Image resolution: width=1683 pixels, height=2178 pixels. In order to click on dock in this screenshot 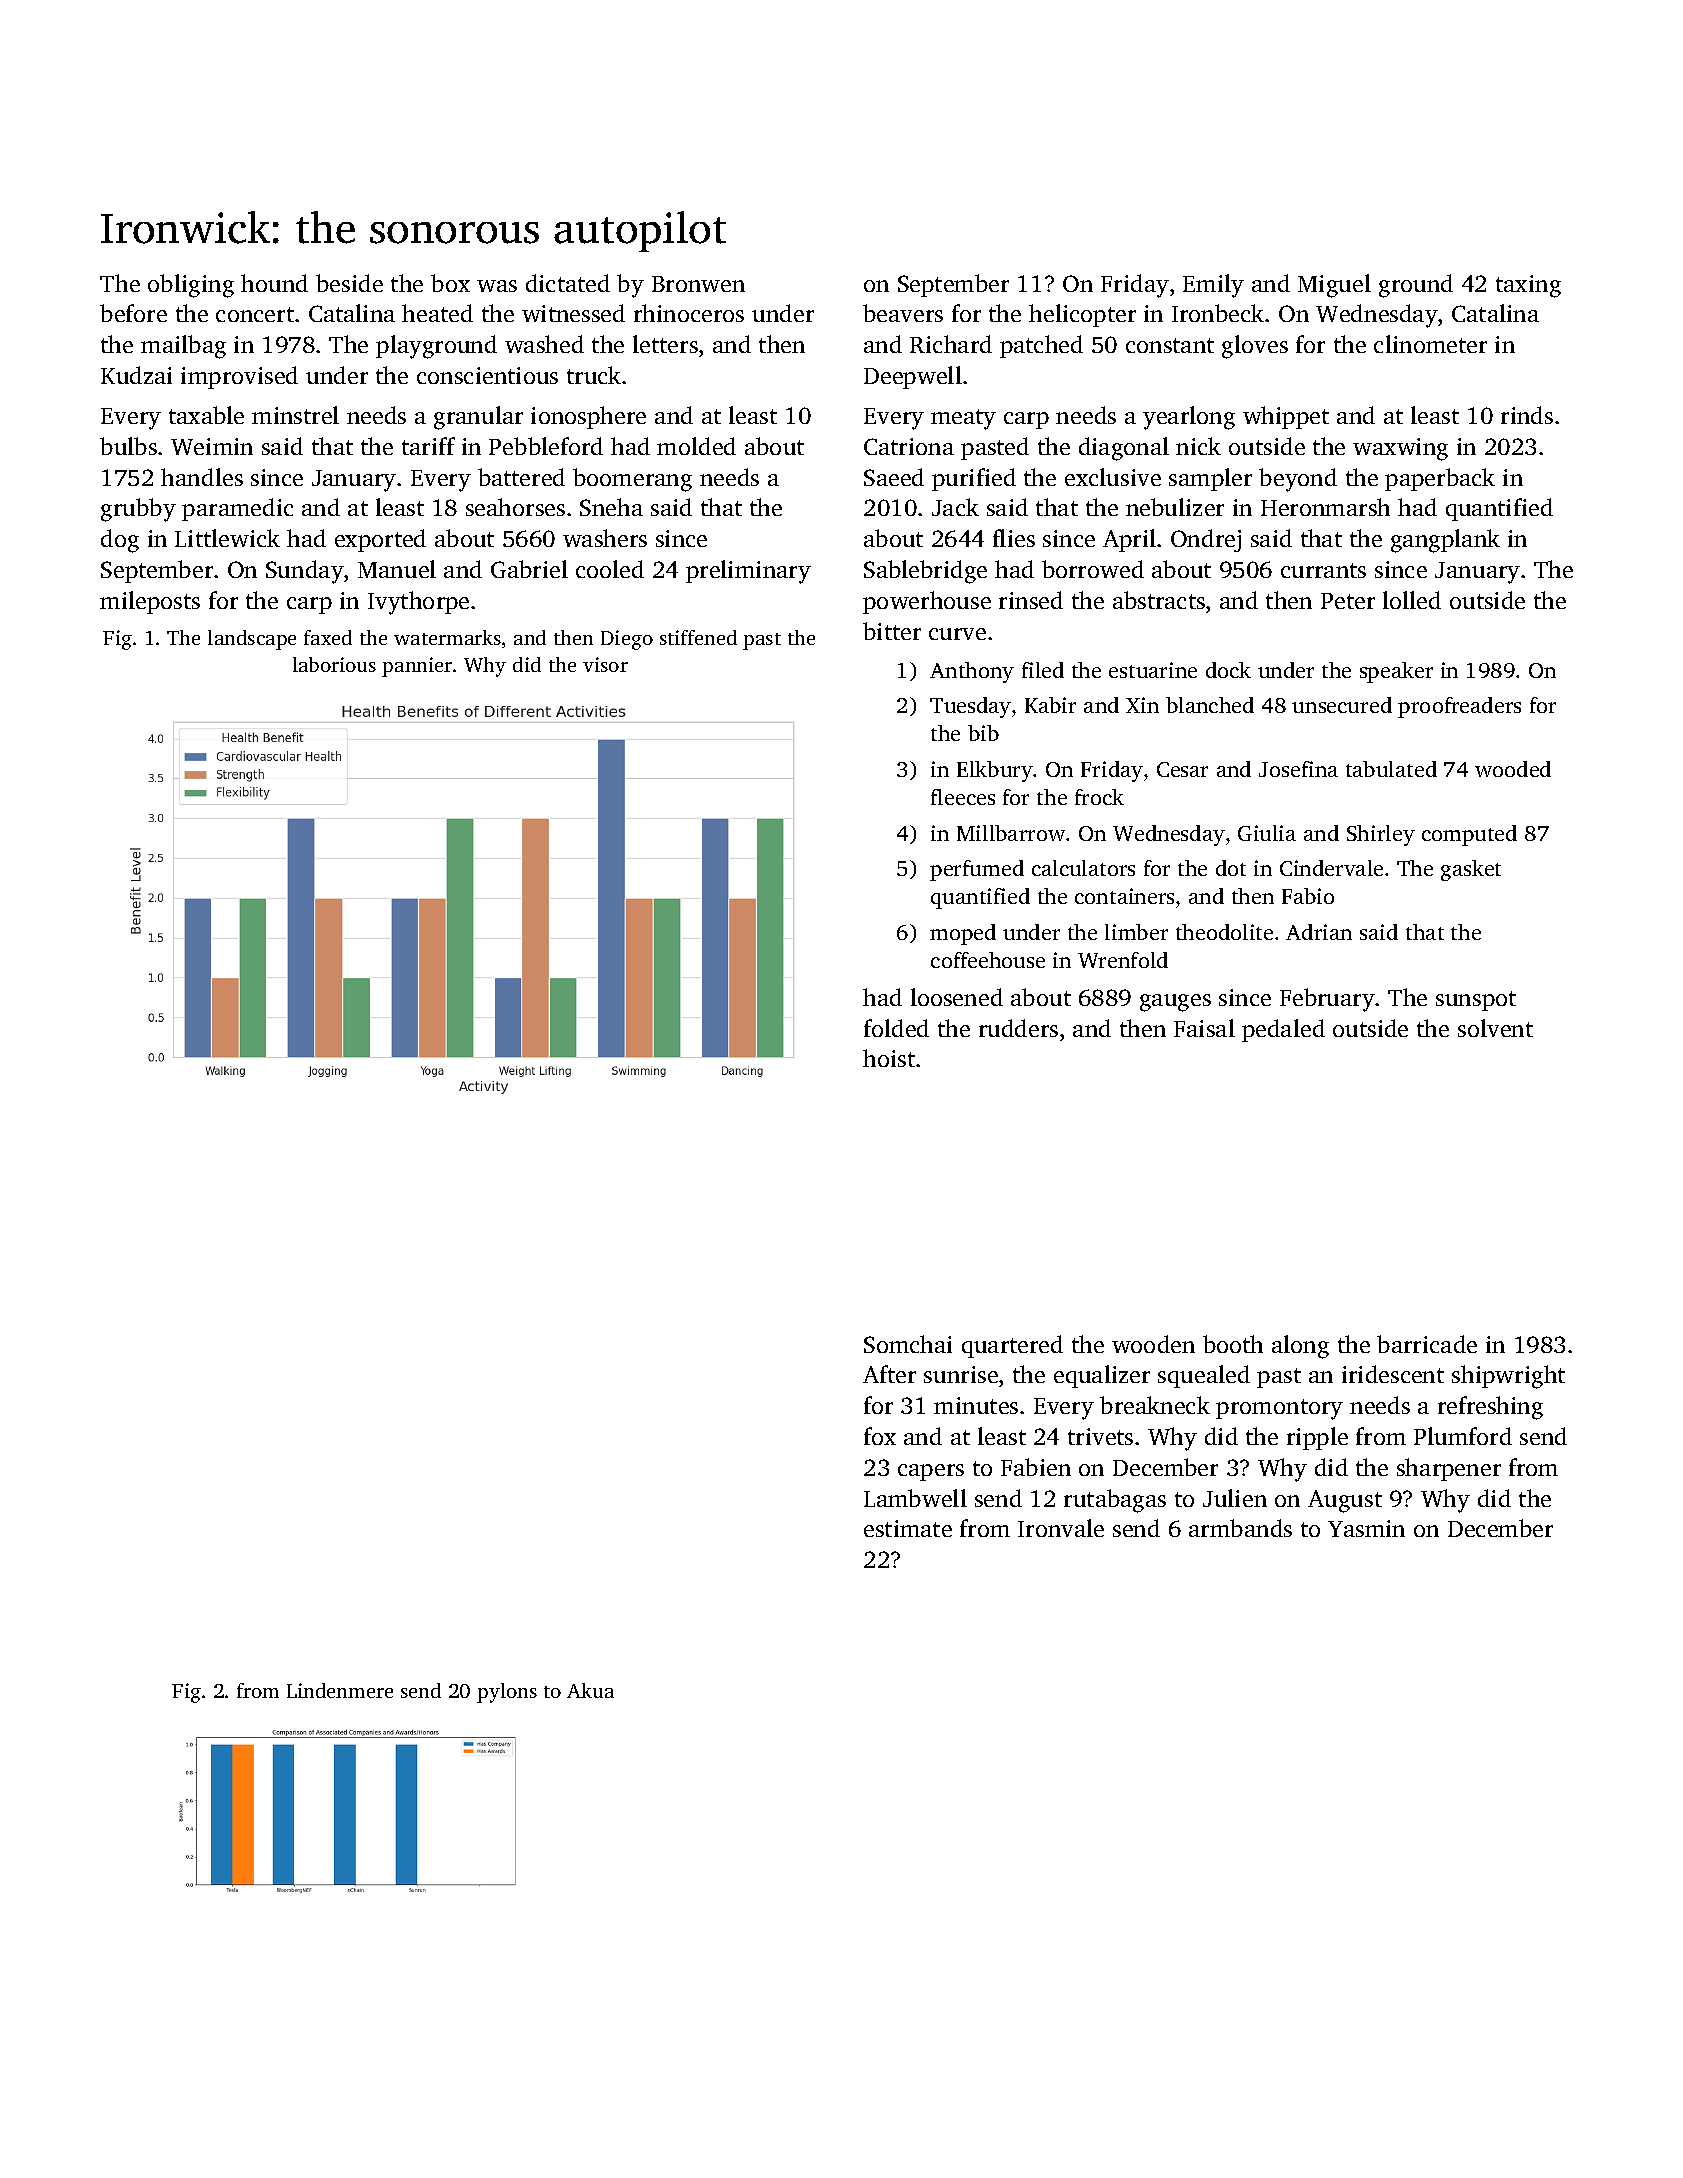, I will do `click(1228, 670)`.
